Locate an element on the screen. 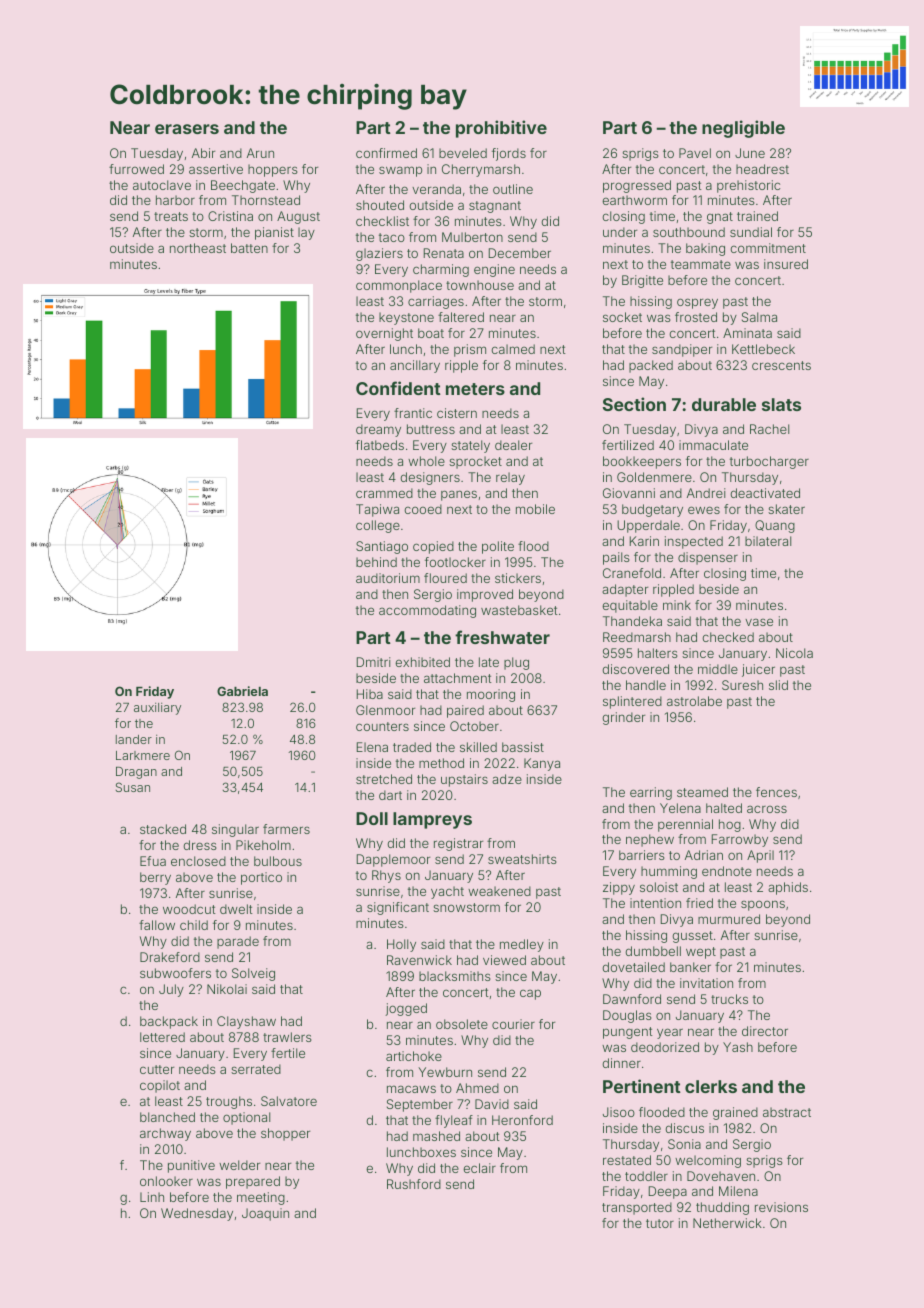 The image size is (924, 1308). furrowed is located at coordinates (136, 169).
